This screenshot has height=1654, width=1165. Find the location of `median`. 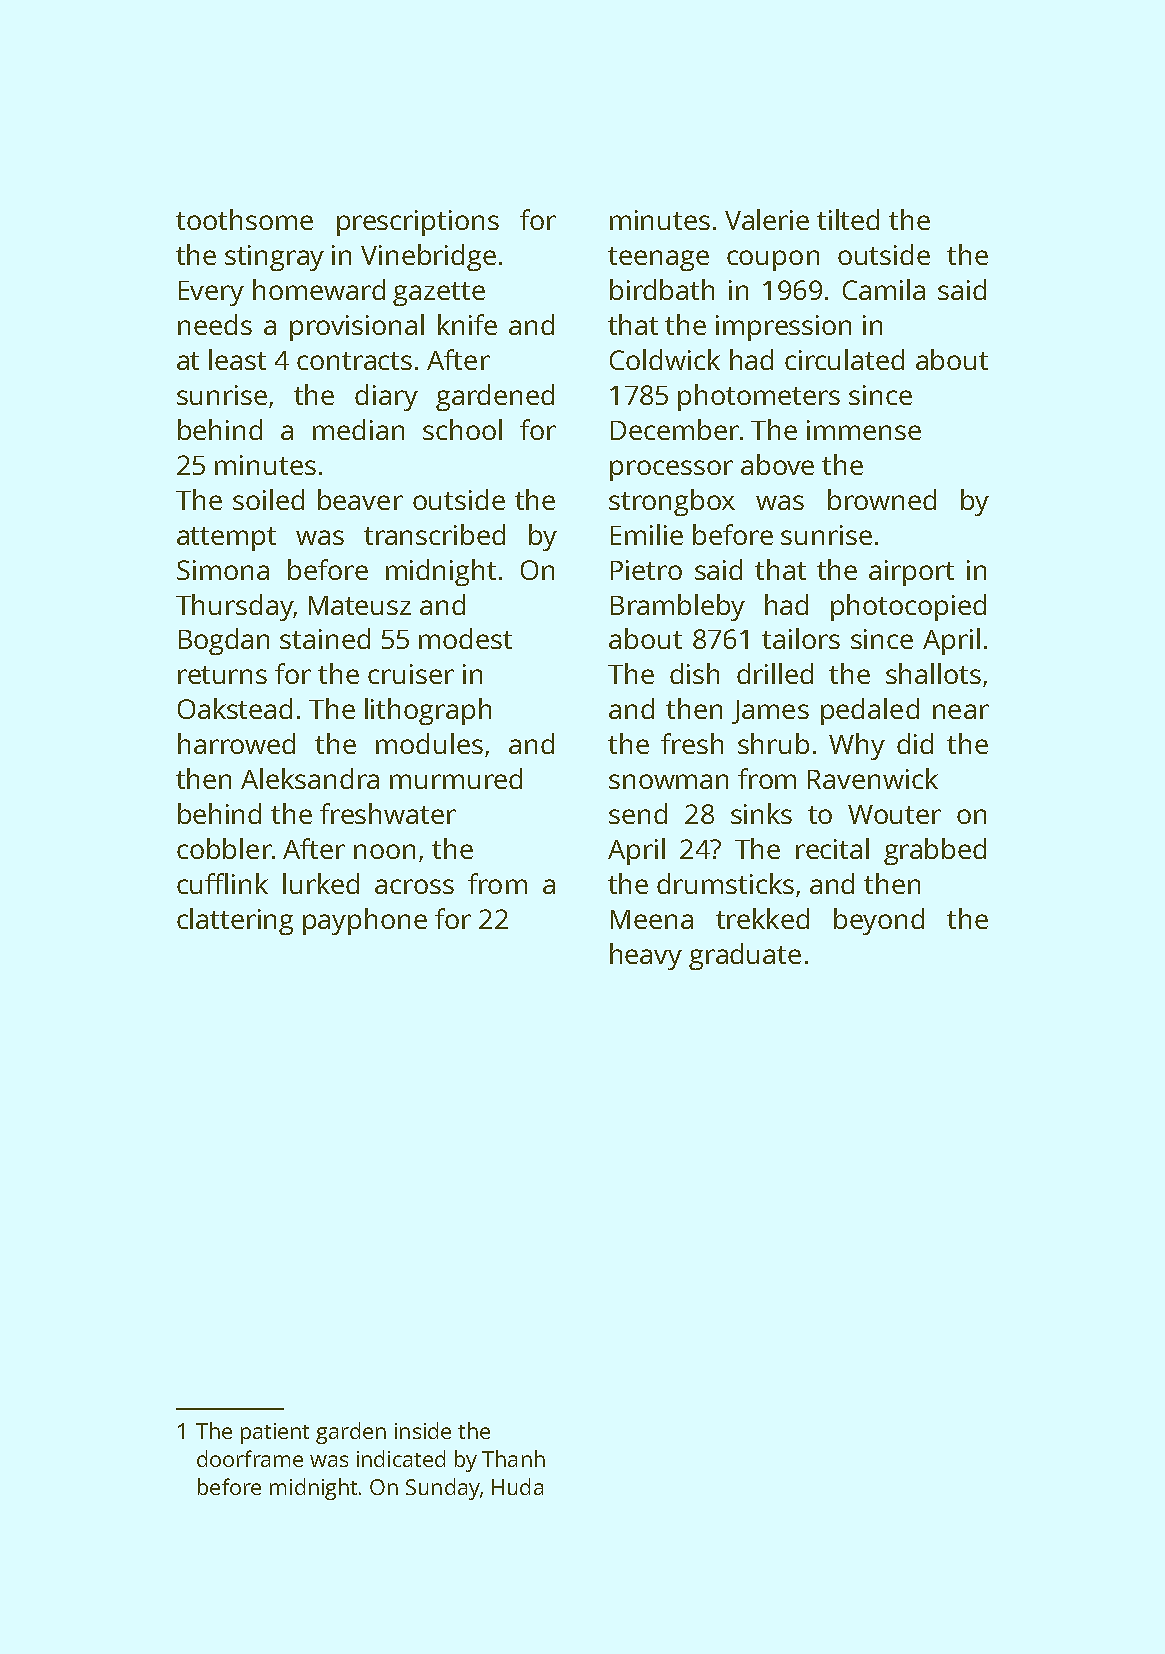

median is located at coordinates (358, 429).
